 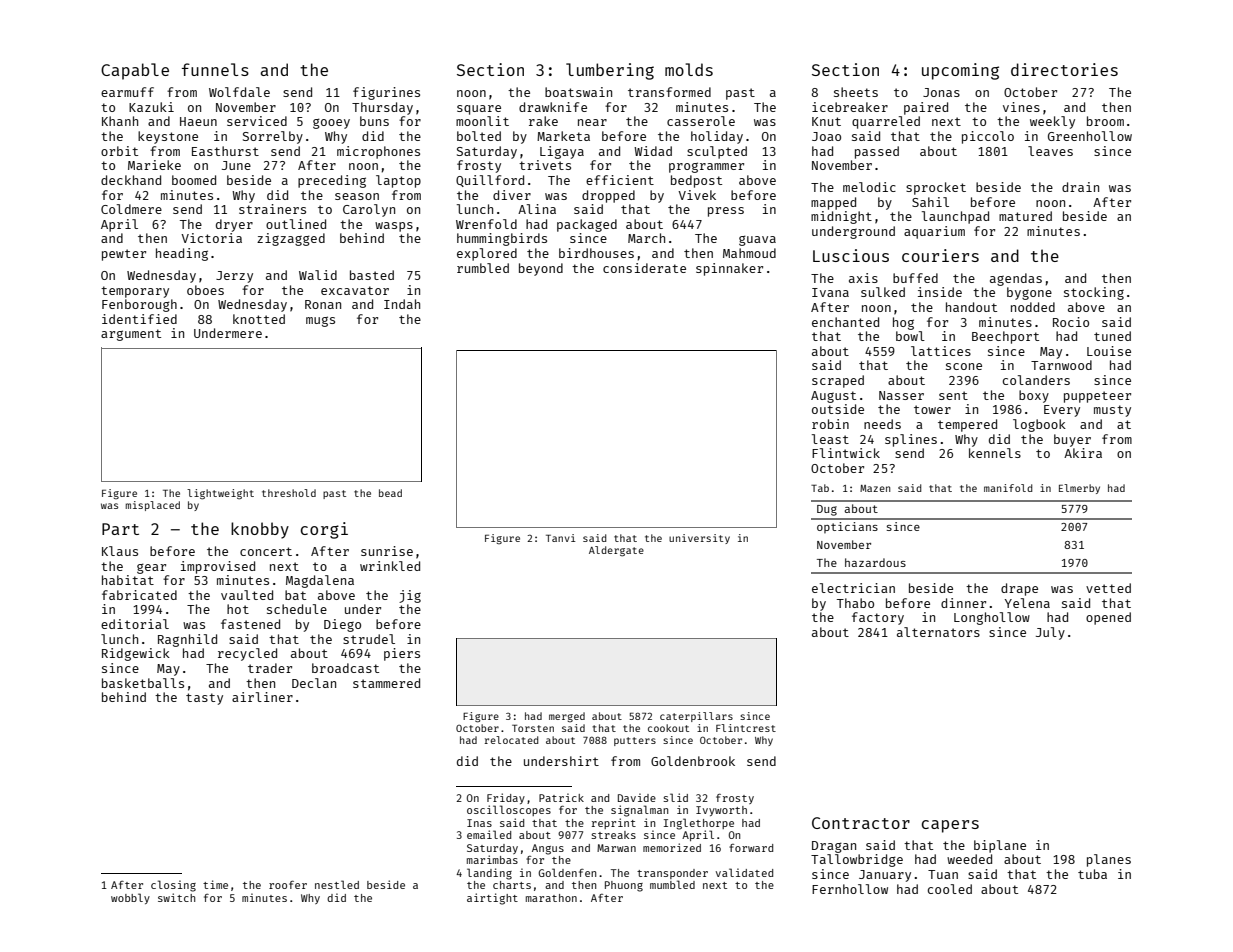 What do you see at coordinates (215, 69) in the document?
I see `funnels` at bounding box center [215, 69].
